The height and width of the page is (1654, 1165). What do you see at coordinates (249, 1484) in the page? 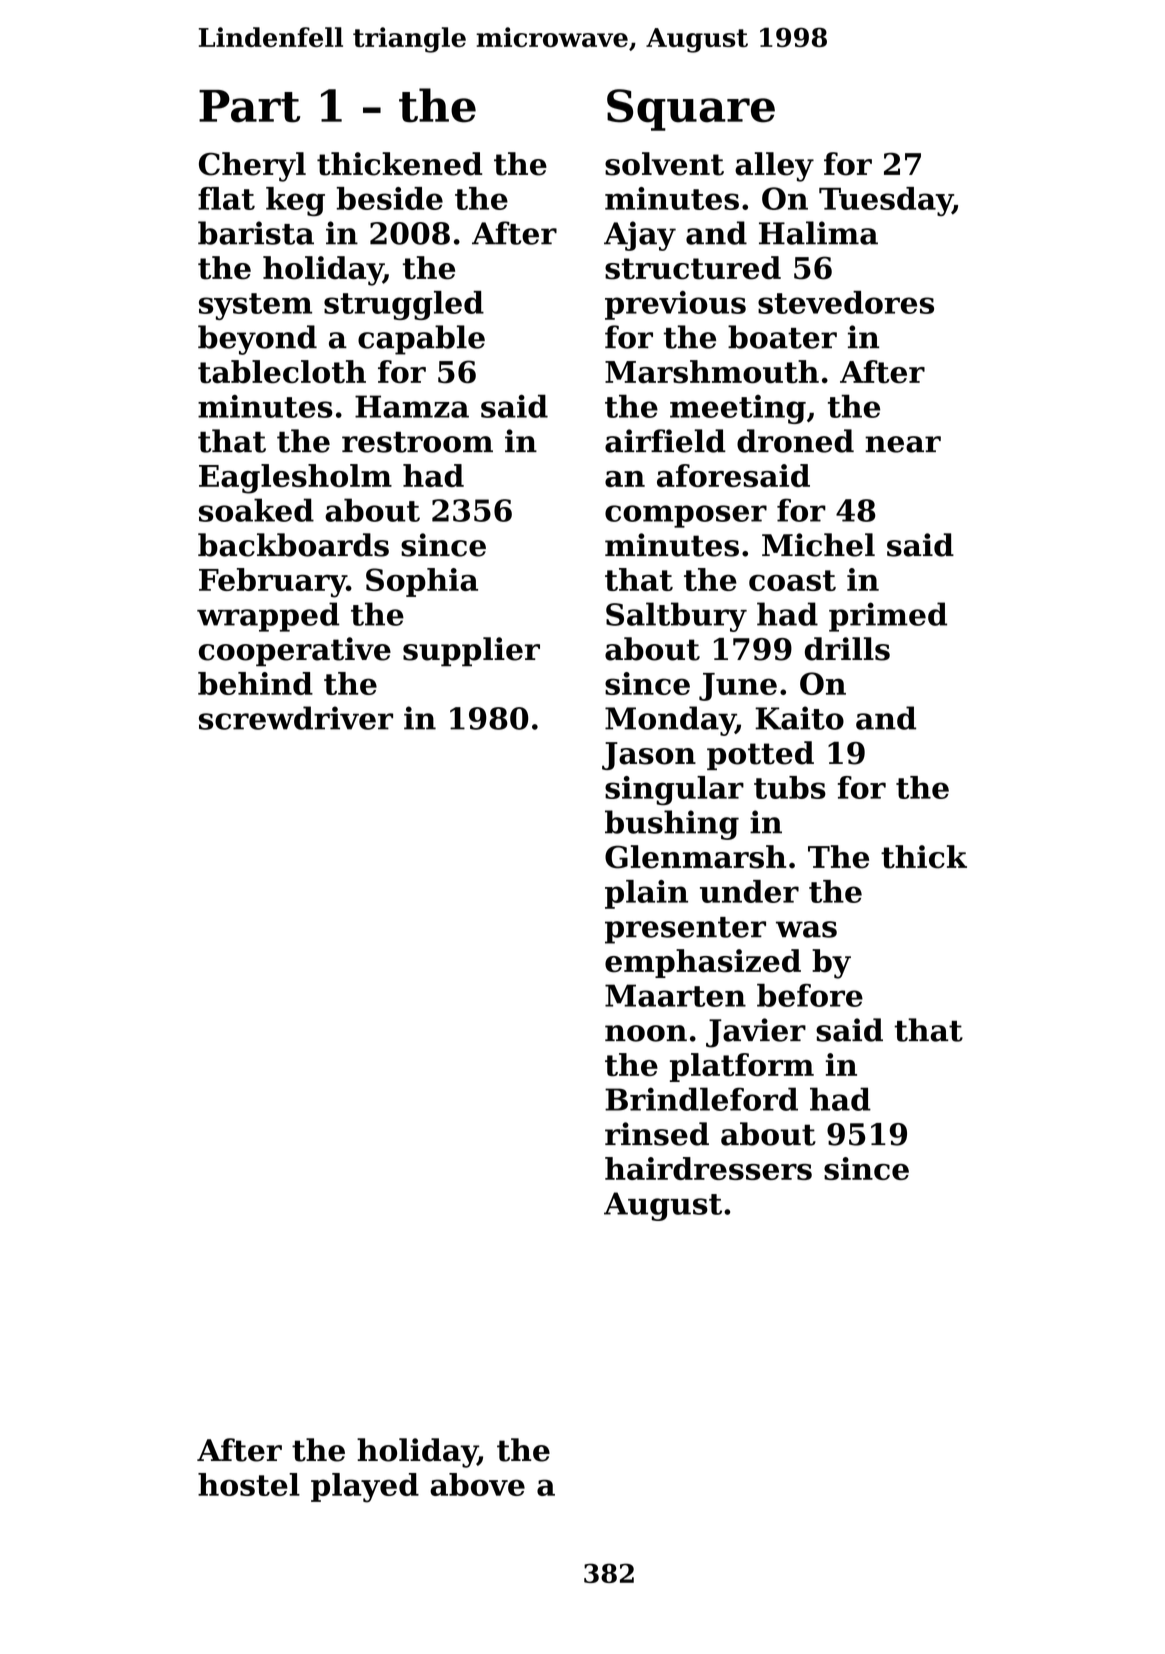
I see `hostel` at bounding box center [249, 1484].
